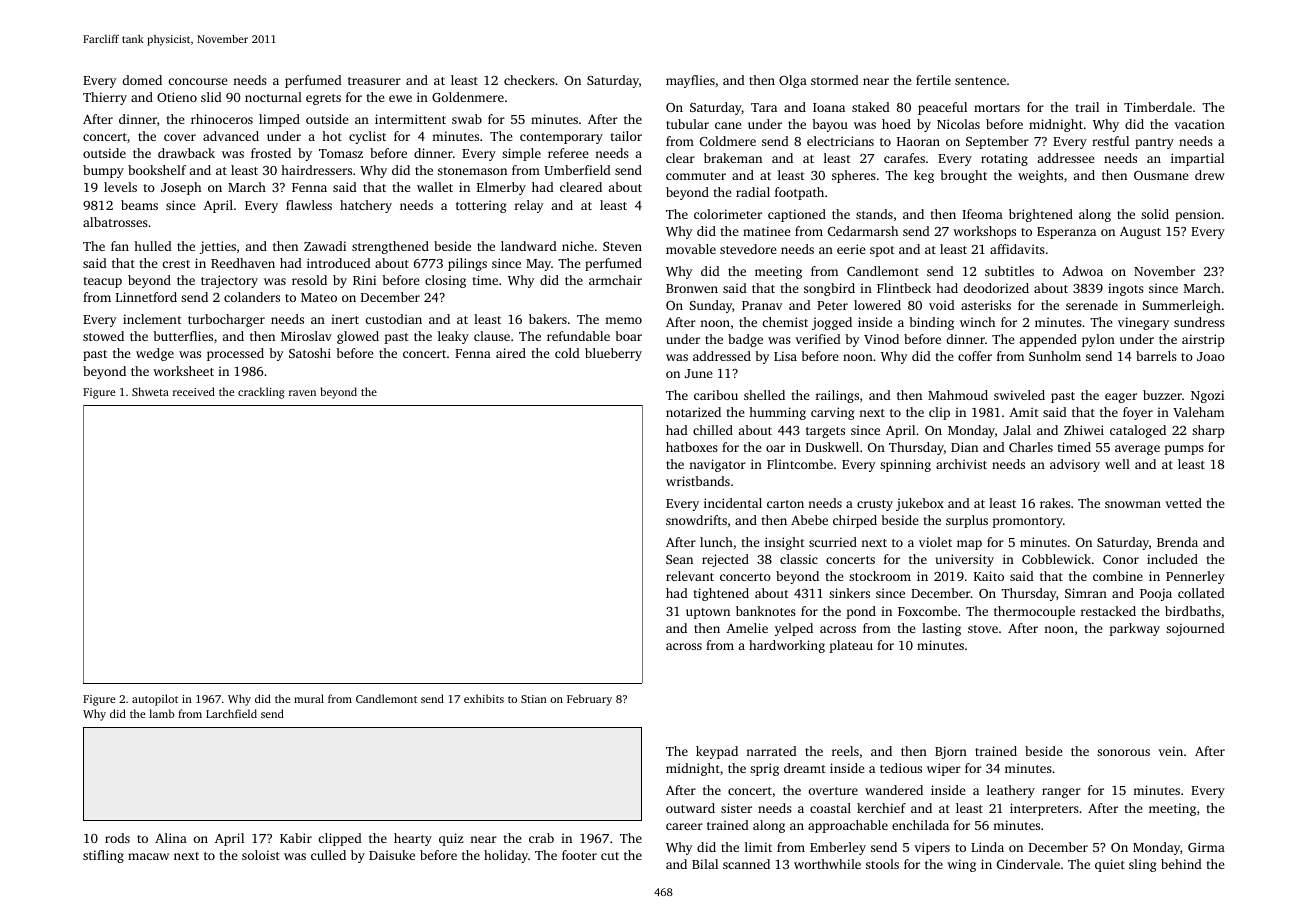  I want to click on hardworking, so click(787, 646).
